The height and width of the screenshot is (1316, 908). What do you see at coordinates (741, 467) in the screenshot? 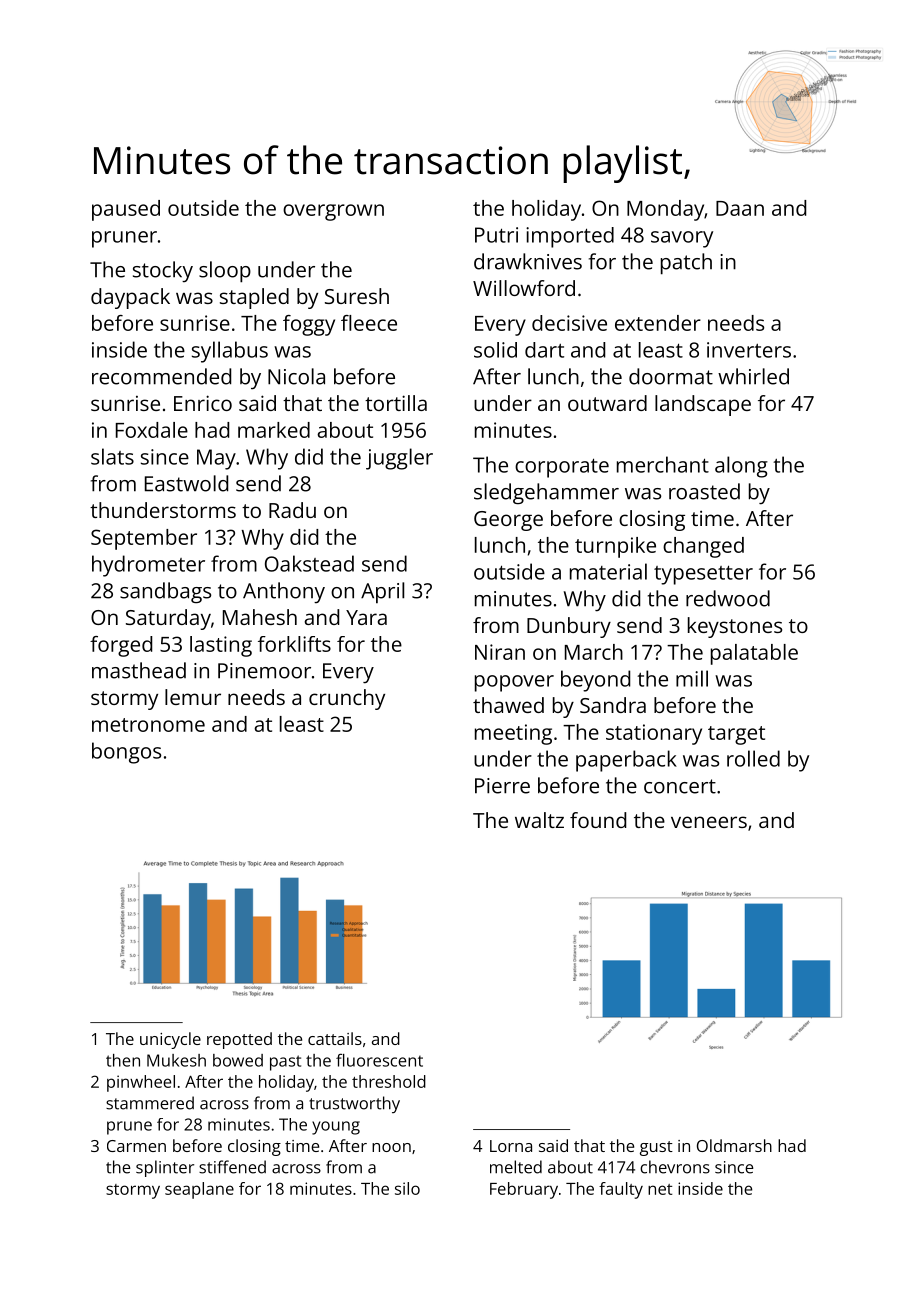
I see `along` at bounding box center [741, 467].
